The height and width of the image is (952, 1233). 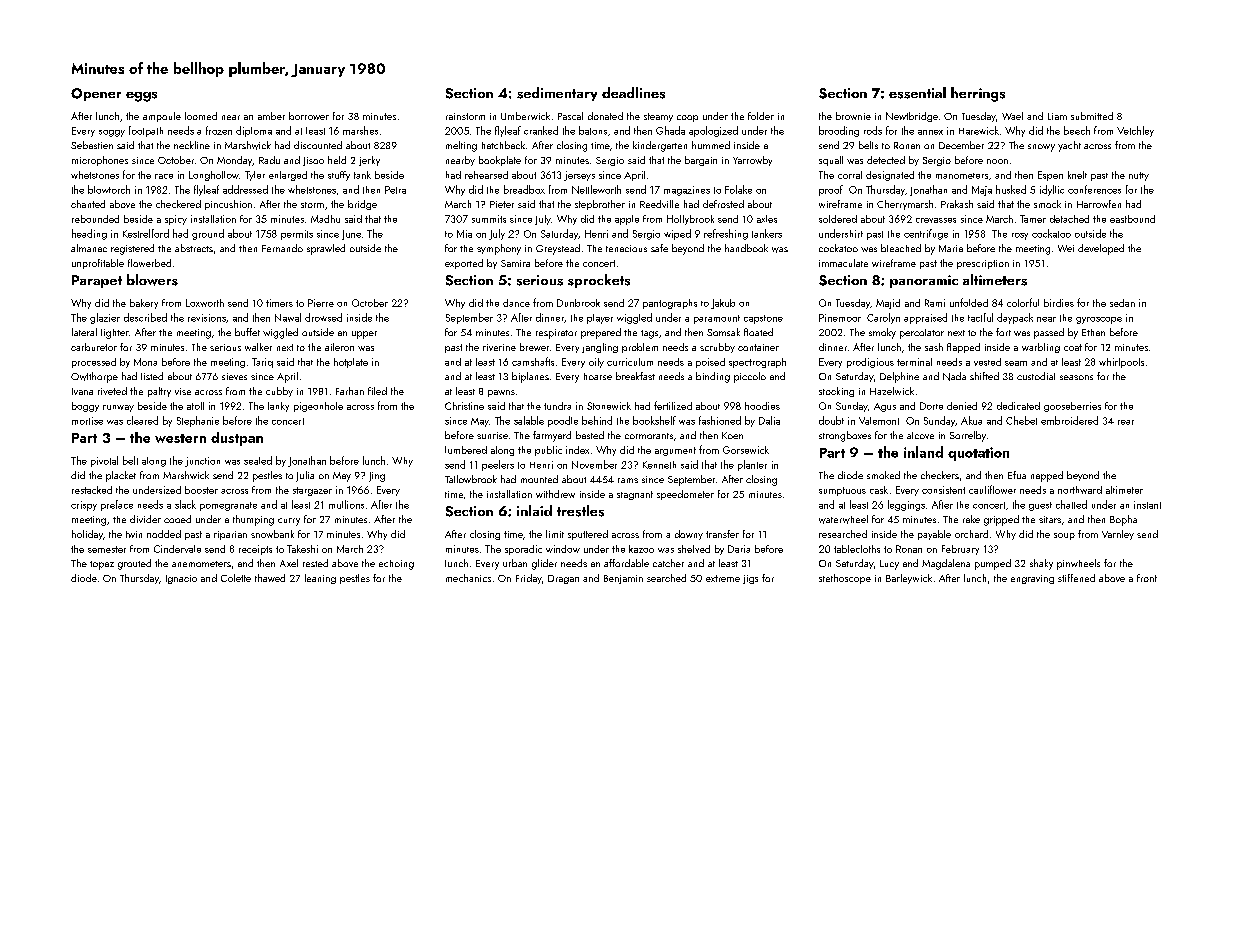 What do you see at coordinates (962, 176) in the image?
I see `manometers` at bounding box center [962, 176].
